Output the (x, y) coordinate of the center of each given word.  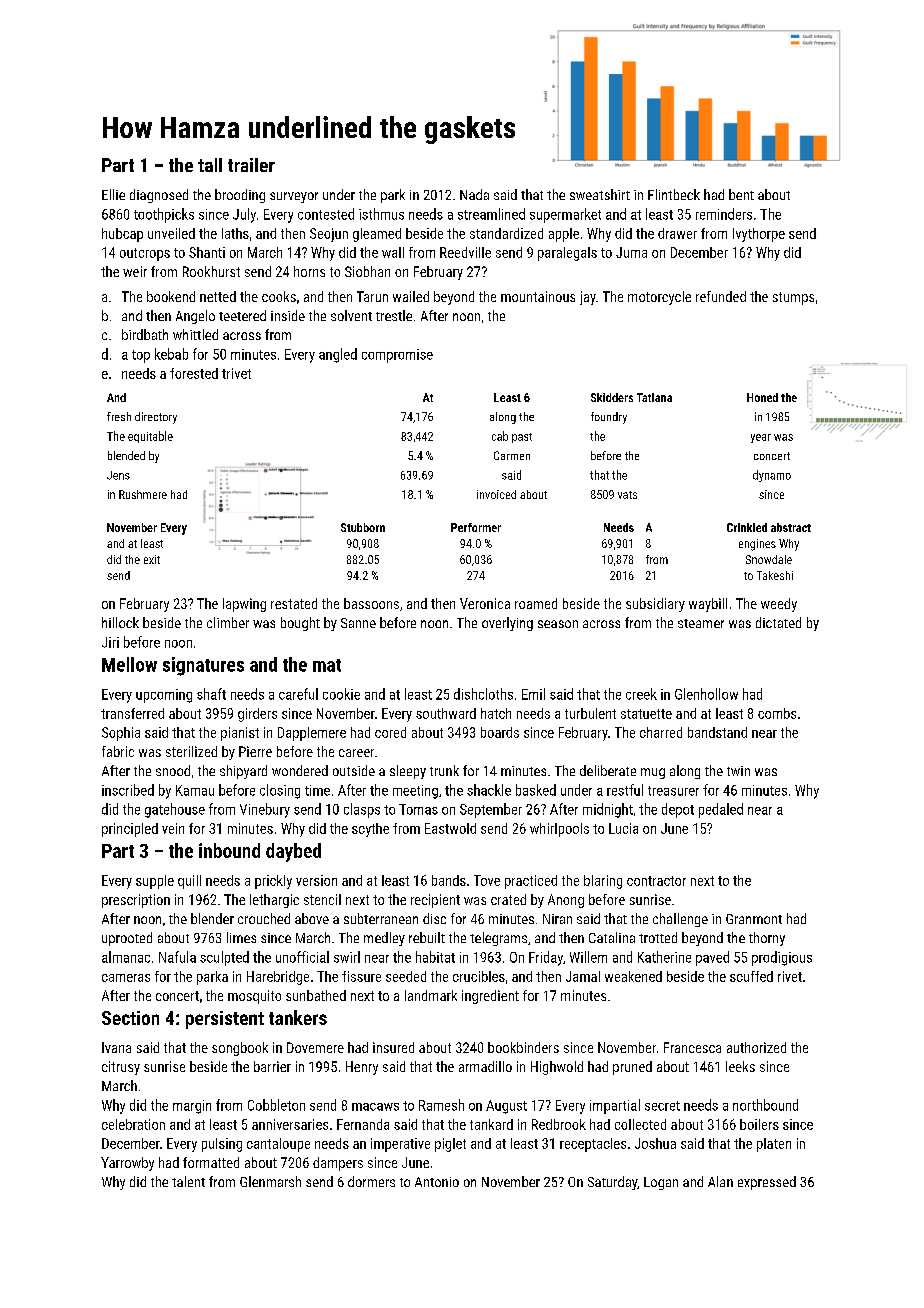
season (558, 624)
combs (777, 713)
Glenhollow (706, 694)
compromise (397, 356)
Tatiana (654, 397)
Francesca (692, 1047)
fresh (119, 416)
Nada (474, 194)
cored (390, 732)
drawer (677, 233)
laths (235, 233)
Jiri (110, 642)
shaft (211, 694)
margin (192, 1107)
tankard (491, 1124)
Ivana (116, 1047)
